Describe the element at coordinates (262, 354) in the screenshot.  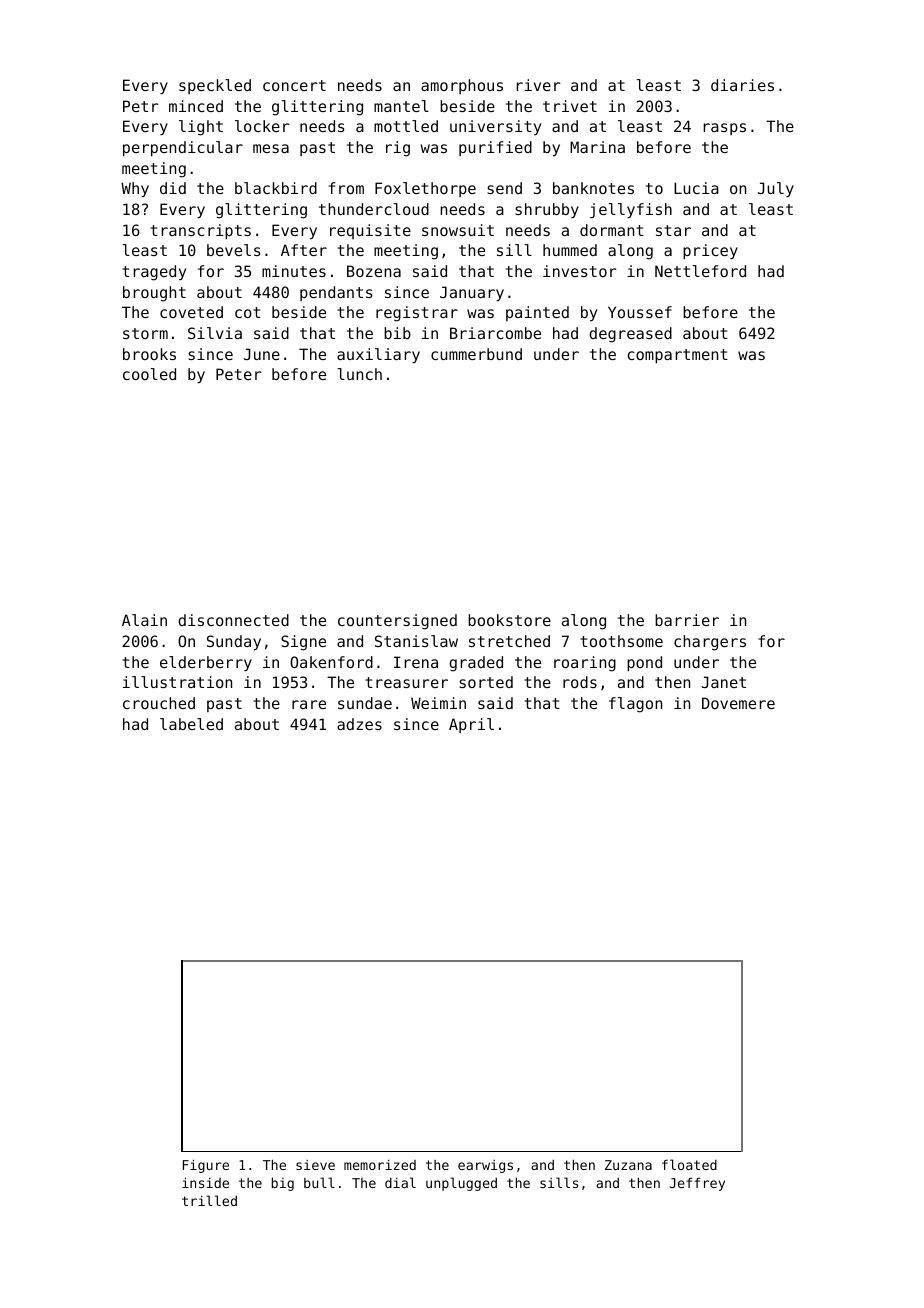
I see `June` at that location.
